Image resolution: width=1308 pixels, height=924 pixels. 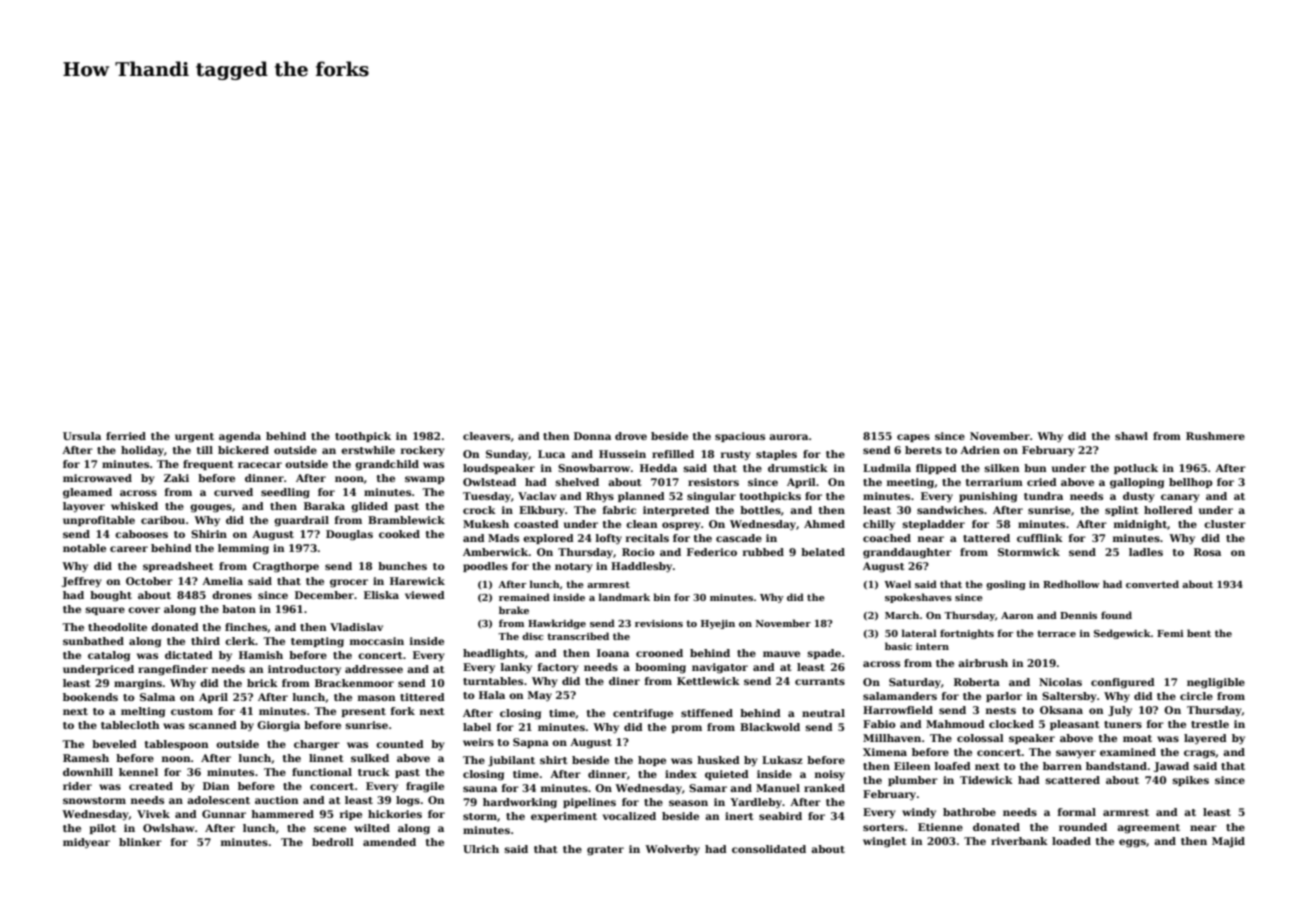 I want to click on midyear, so click(x=86, y=843).
